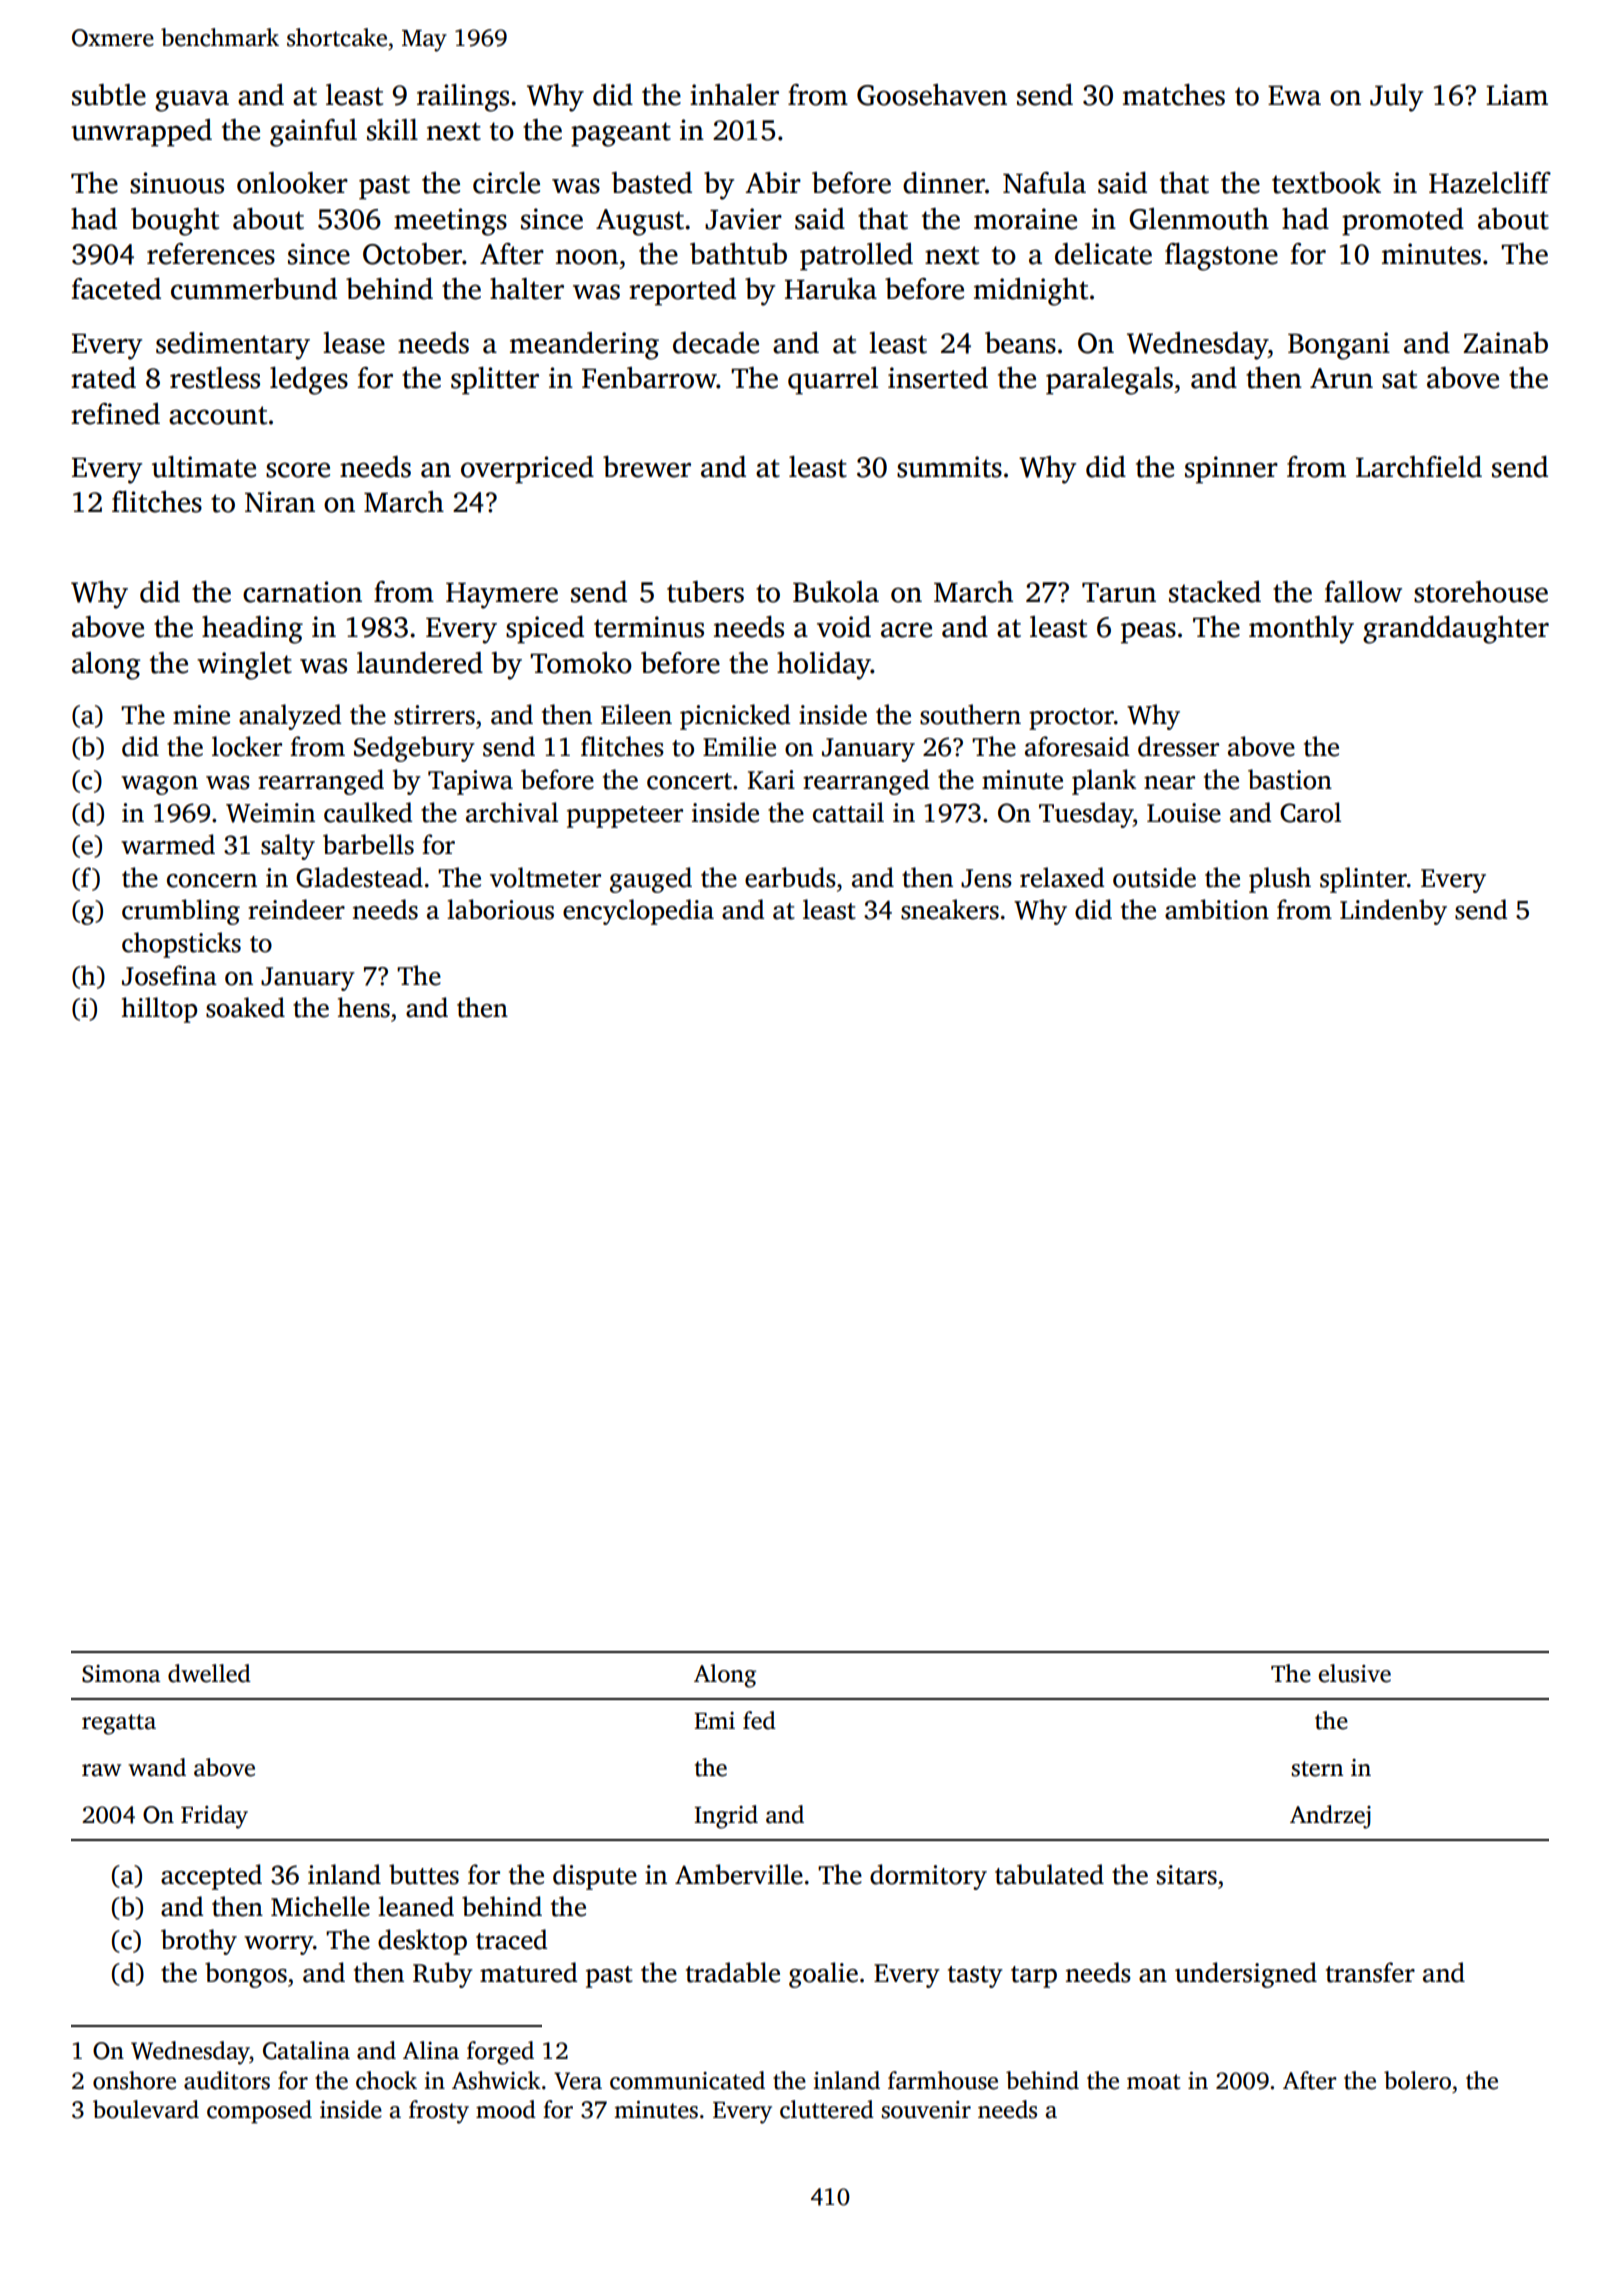 The height and width of the document is (2292, 1620). Describe the element at coordinates (159, 1010) in the document. I see `hilltop` at that location.
